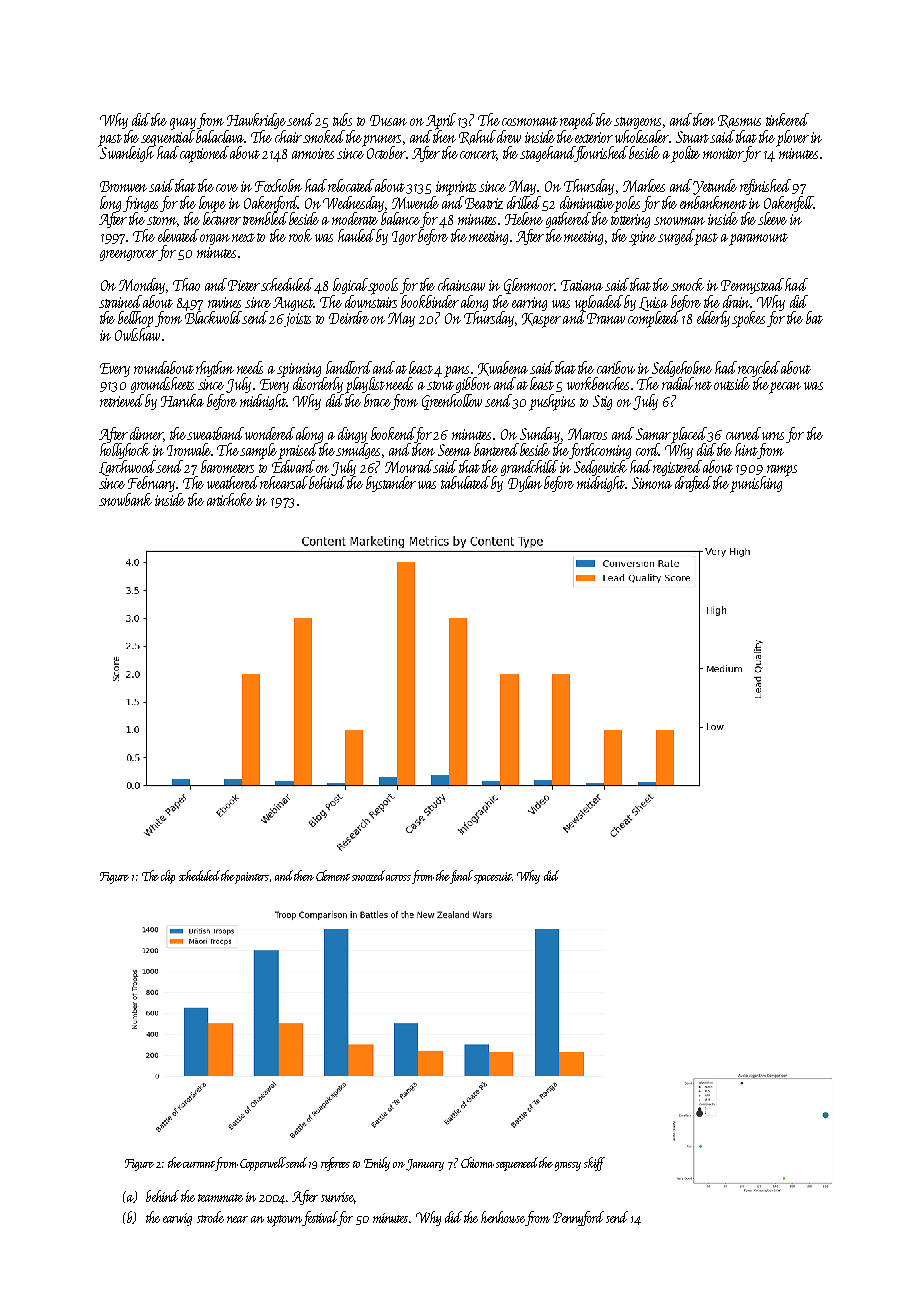 This screenshot has height=1308, width=924. What do you see at coordinates (270, 433) in the screenshot?
I see `wondered` at bounding box center [270, 433].
